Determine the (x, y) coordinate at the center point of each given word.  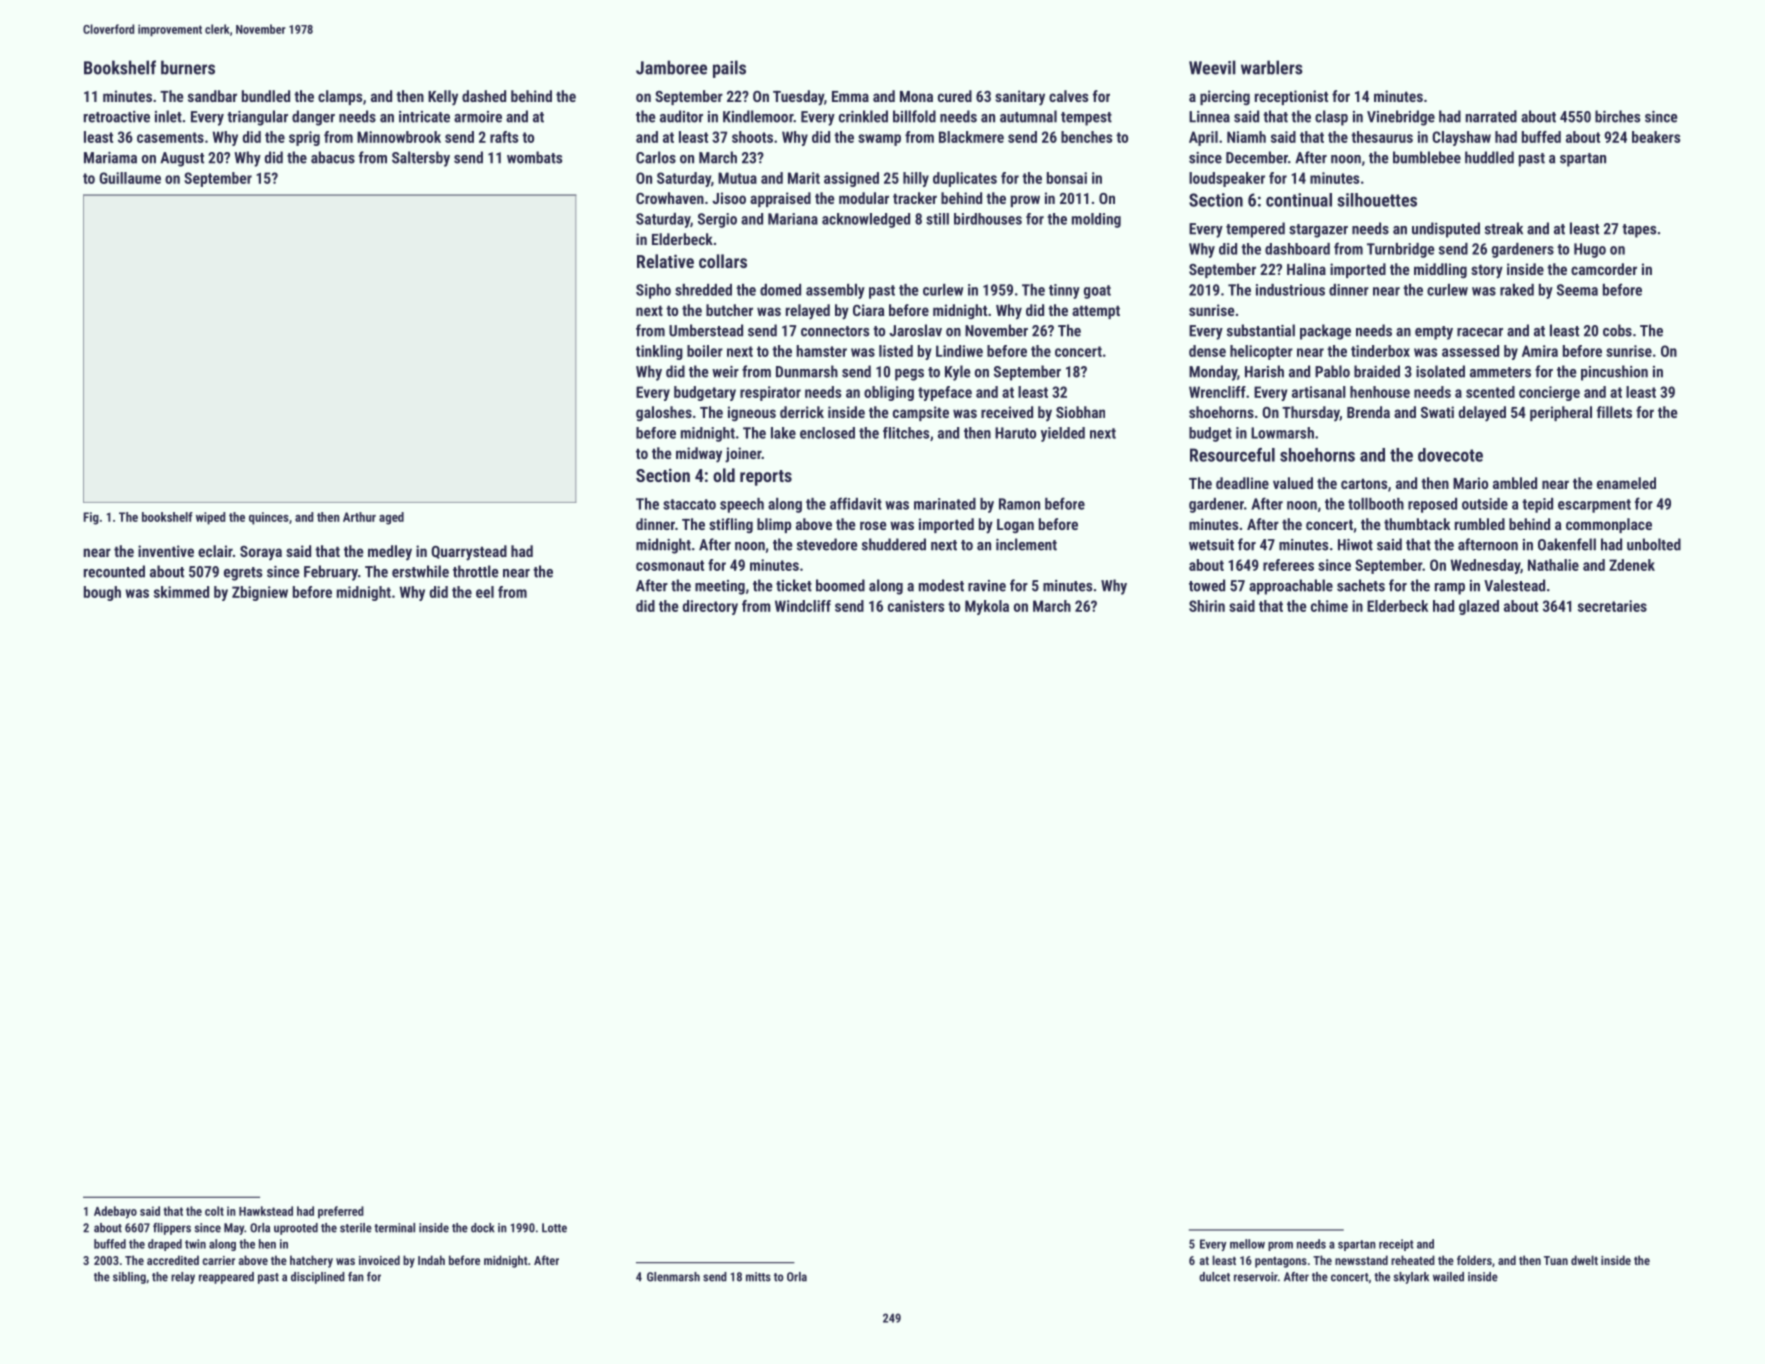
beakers (1656, 137)
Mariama (110, 158)
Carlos (656, 157)
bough (102, 593)
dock (483, 1228)
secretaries (1612, 606)
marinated (945, 504)
